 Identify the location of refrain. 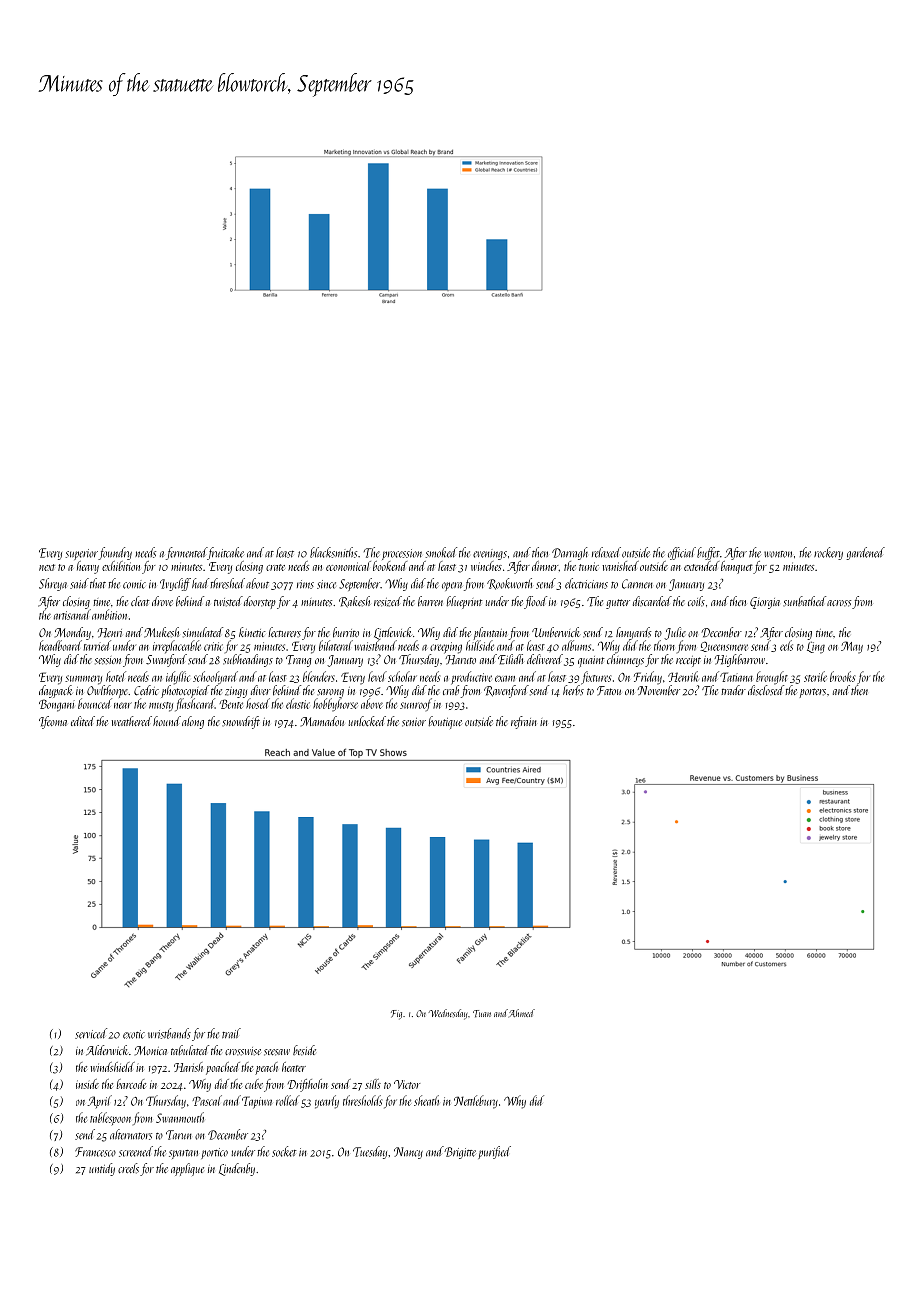
(524, 722).
